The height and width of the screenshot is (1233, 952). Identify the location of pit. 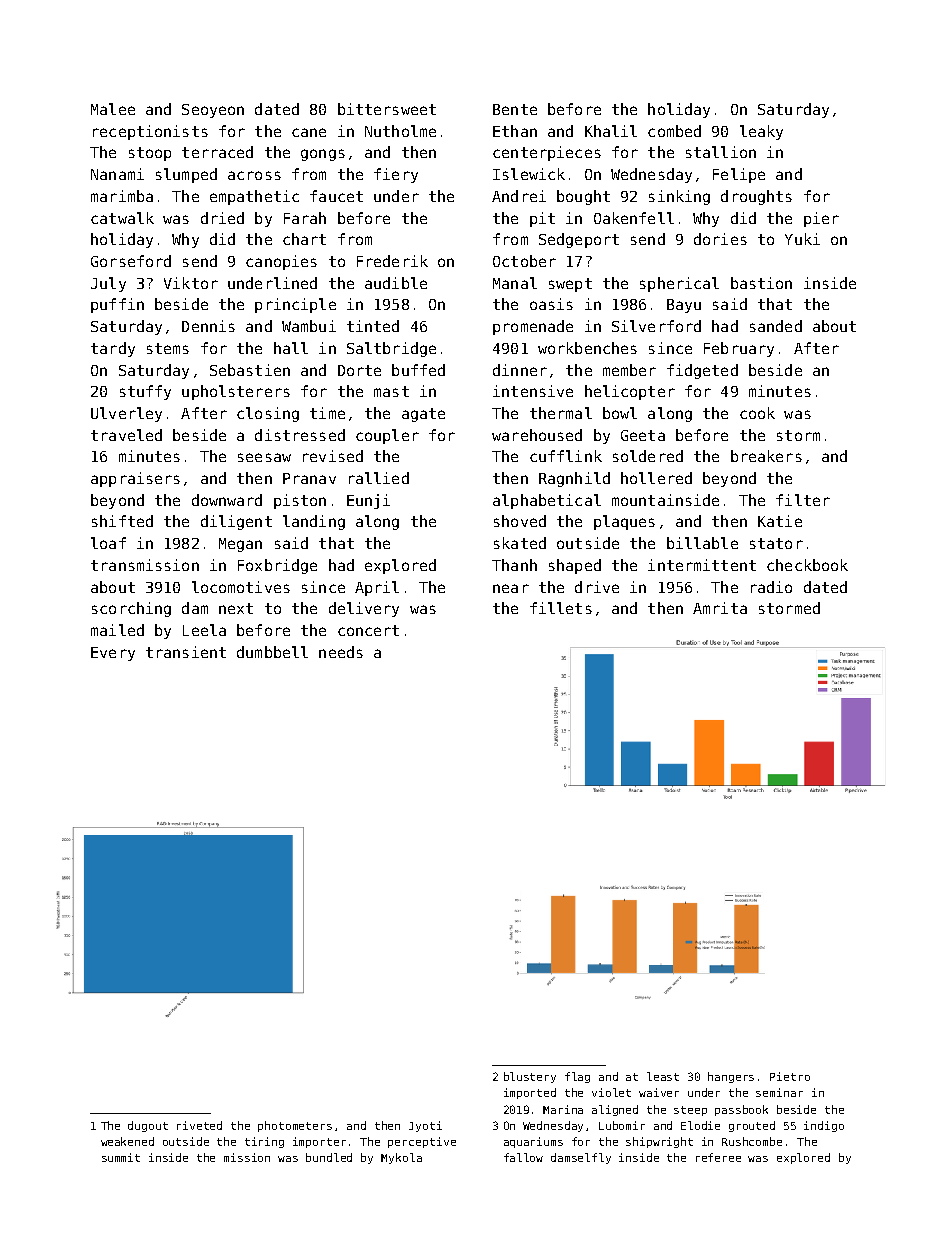
(542, 219).
